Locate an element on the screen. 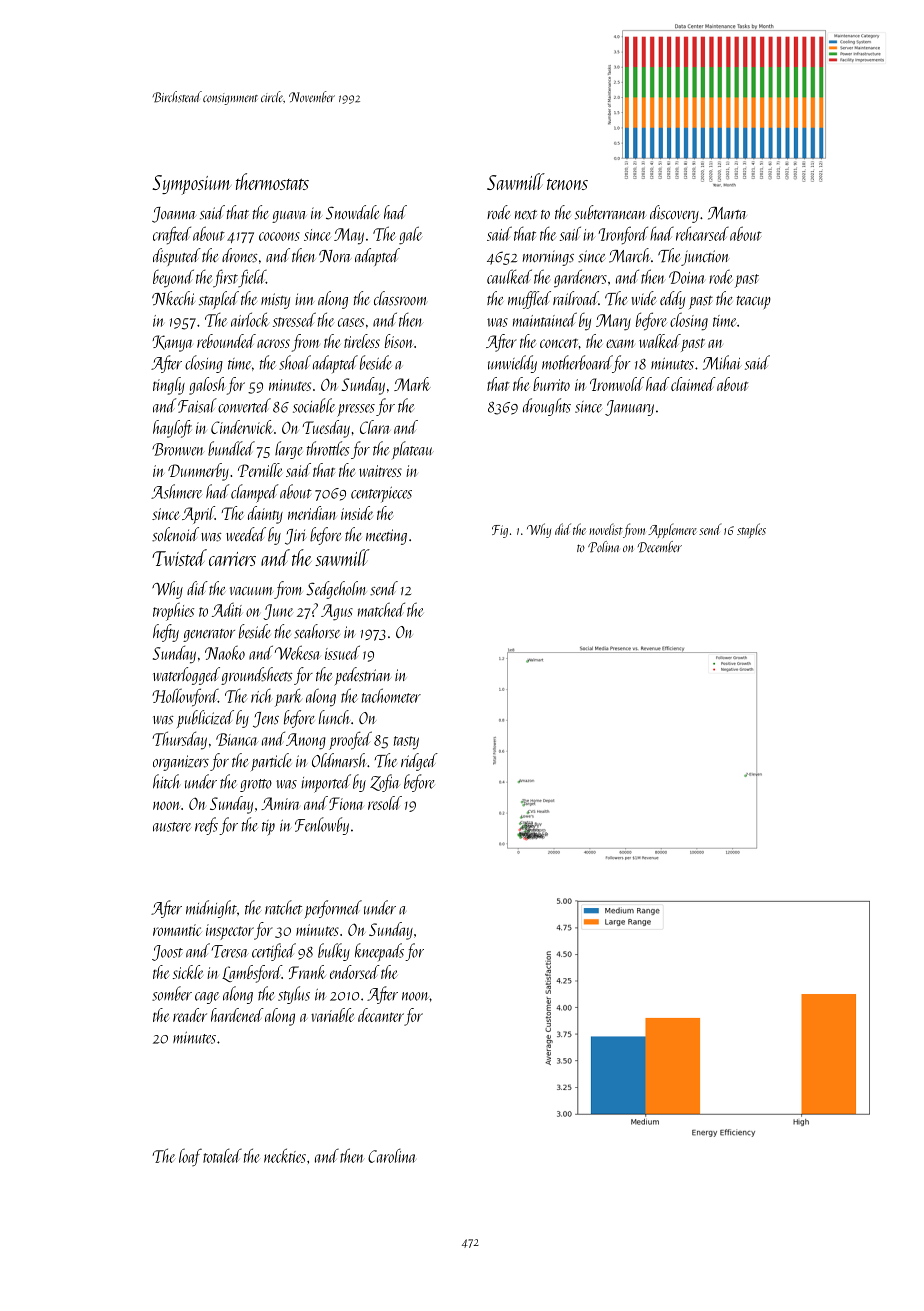 This screenshot has height=1311, width=924. Faisal is located at coordinates (197, 405).
